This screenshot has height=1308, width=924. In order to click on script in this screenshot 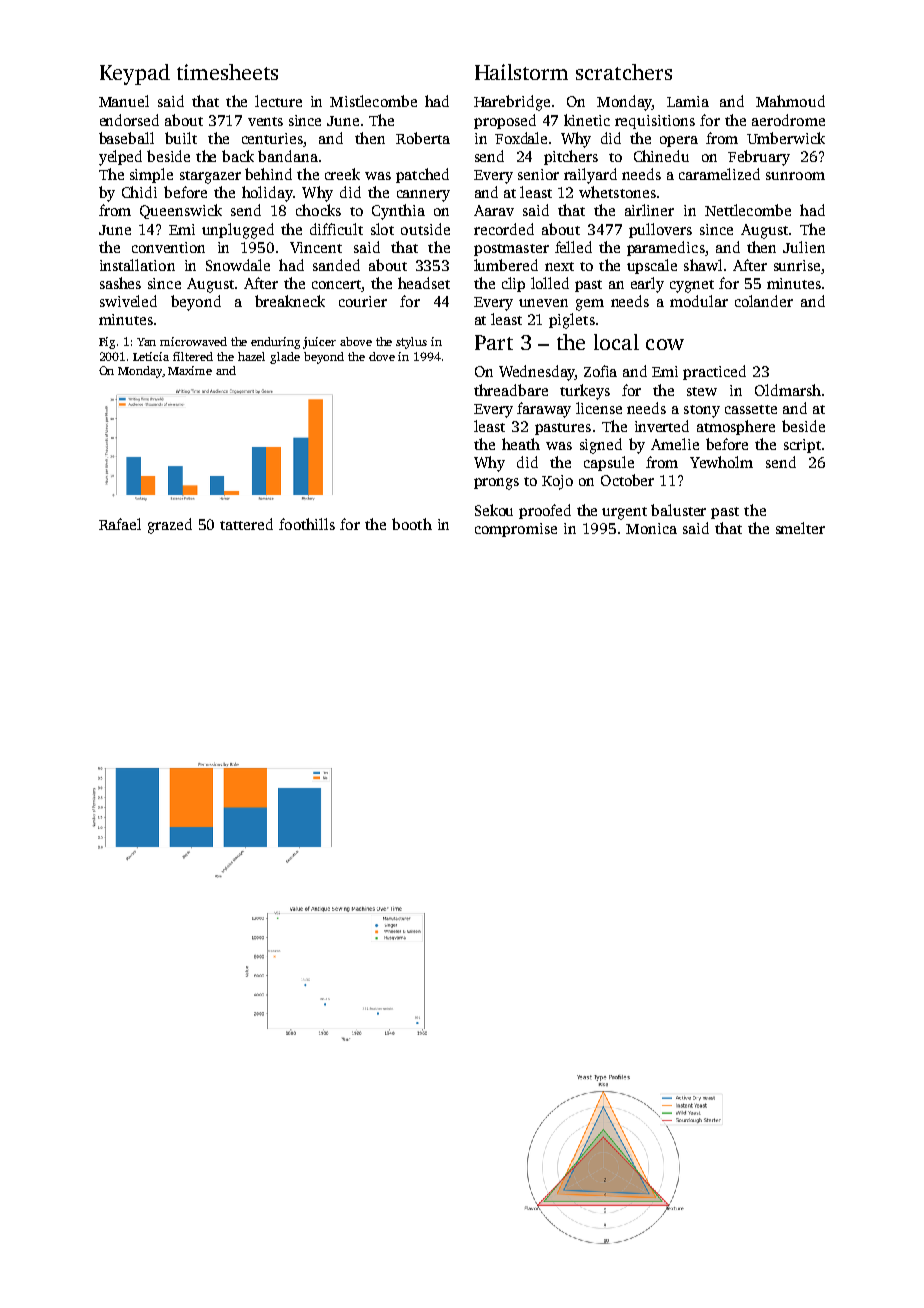, I will do `click(802, 446)`.
